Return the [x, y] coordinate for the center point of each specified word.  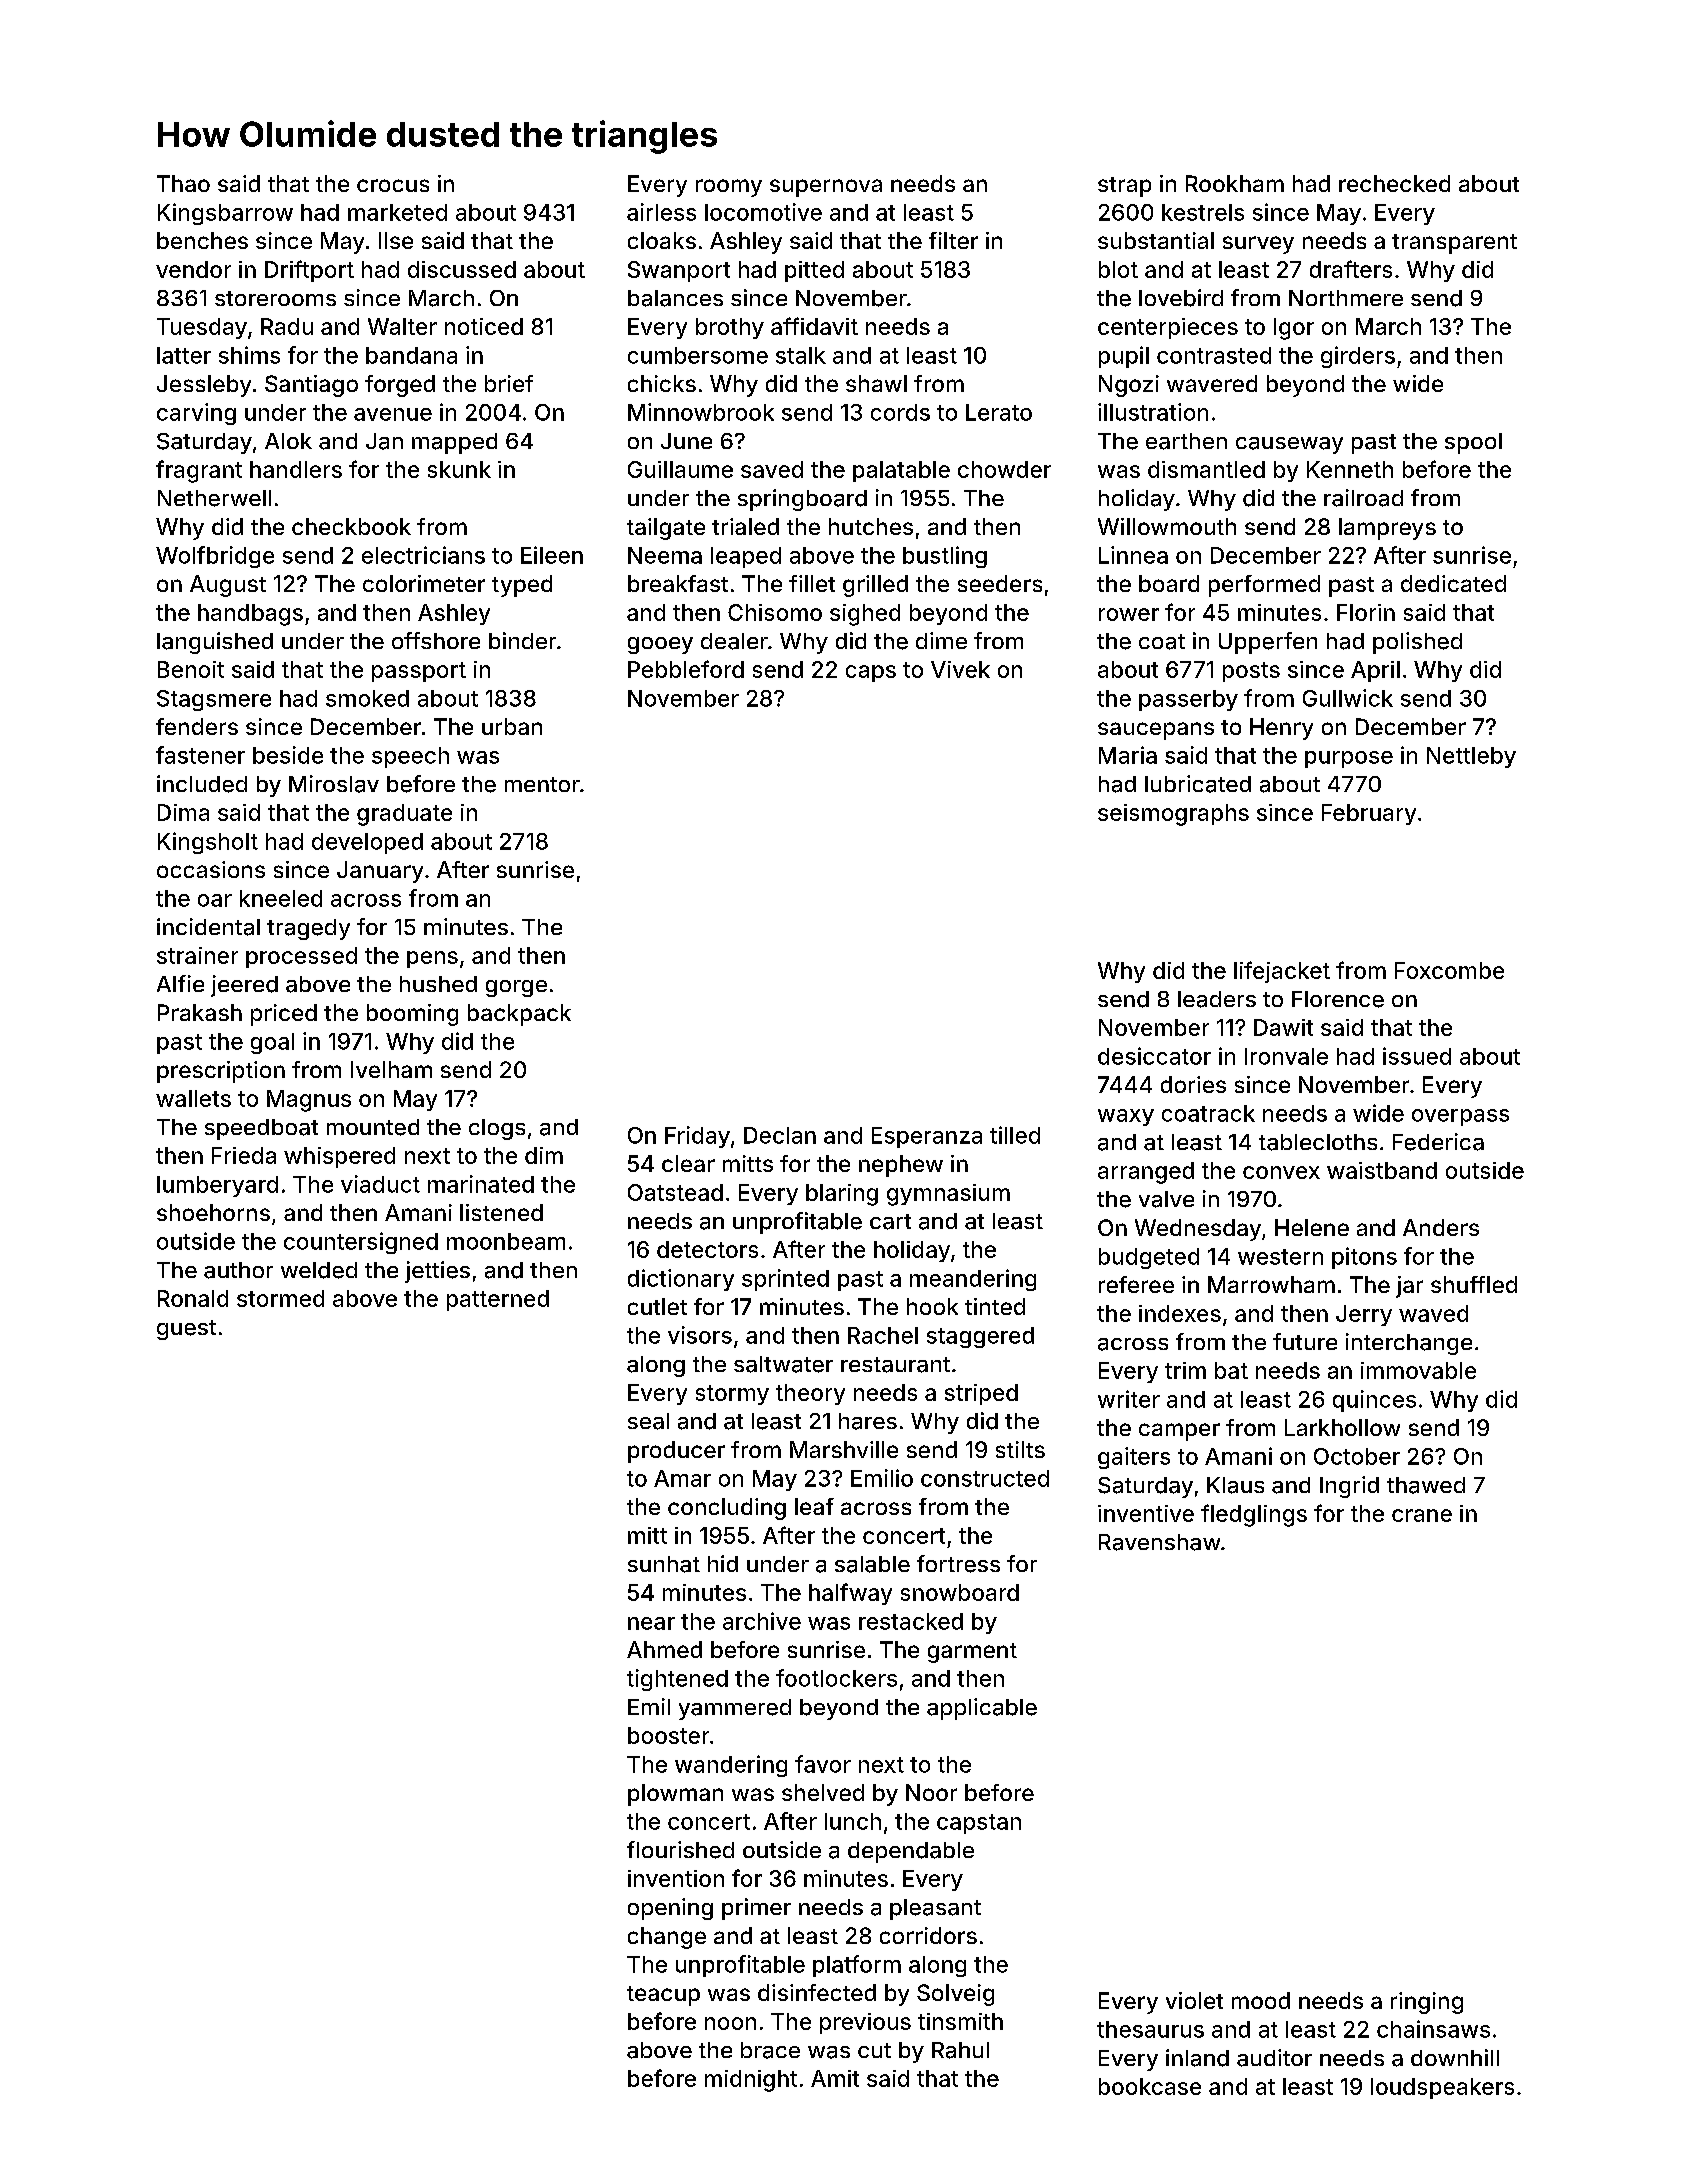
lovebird [1181, 298]
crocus [393, 185]
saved [772, 469]
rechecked [1394, 183]
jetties [437, 1272]
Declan [780, 1135]
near [651, 1623]
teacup [663, 1996]
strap [1124, 187]
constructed [985, 1478]
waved [1433, 1313]
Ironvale [1286, 1056]
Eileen [552, 555]
